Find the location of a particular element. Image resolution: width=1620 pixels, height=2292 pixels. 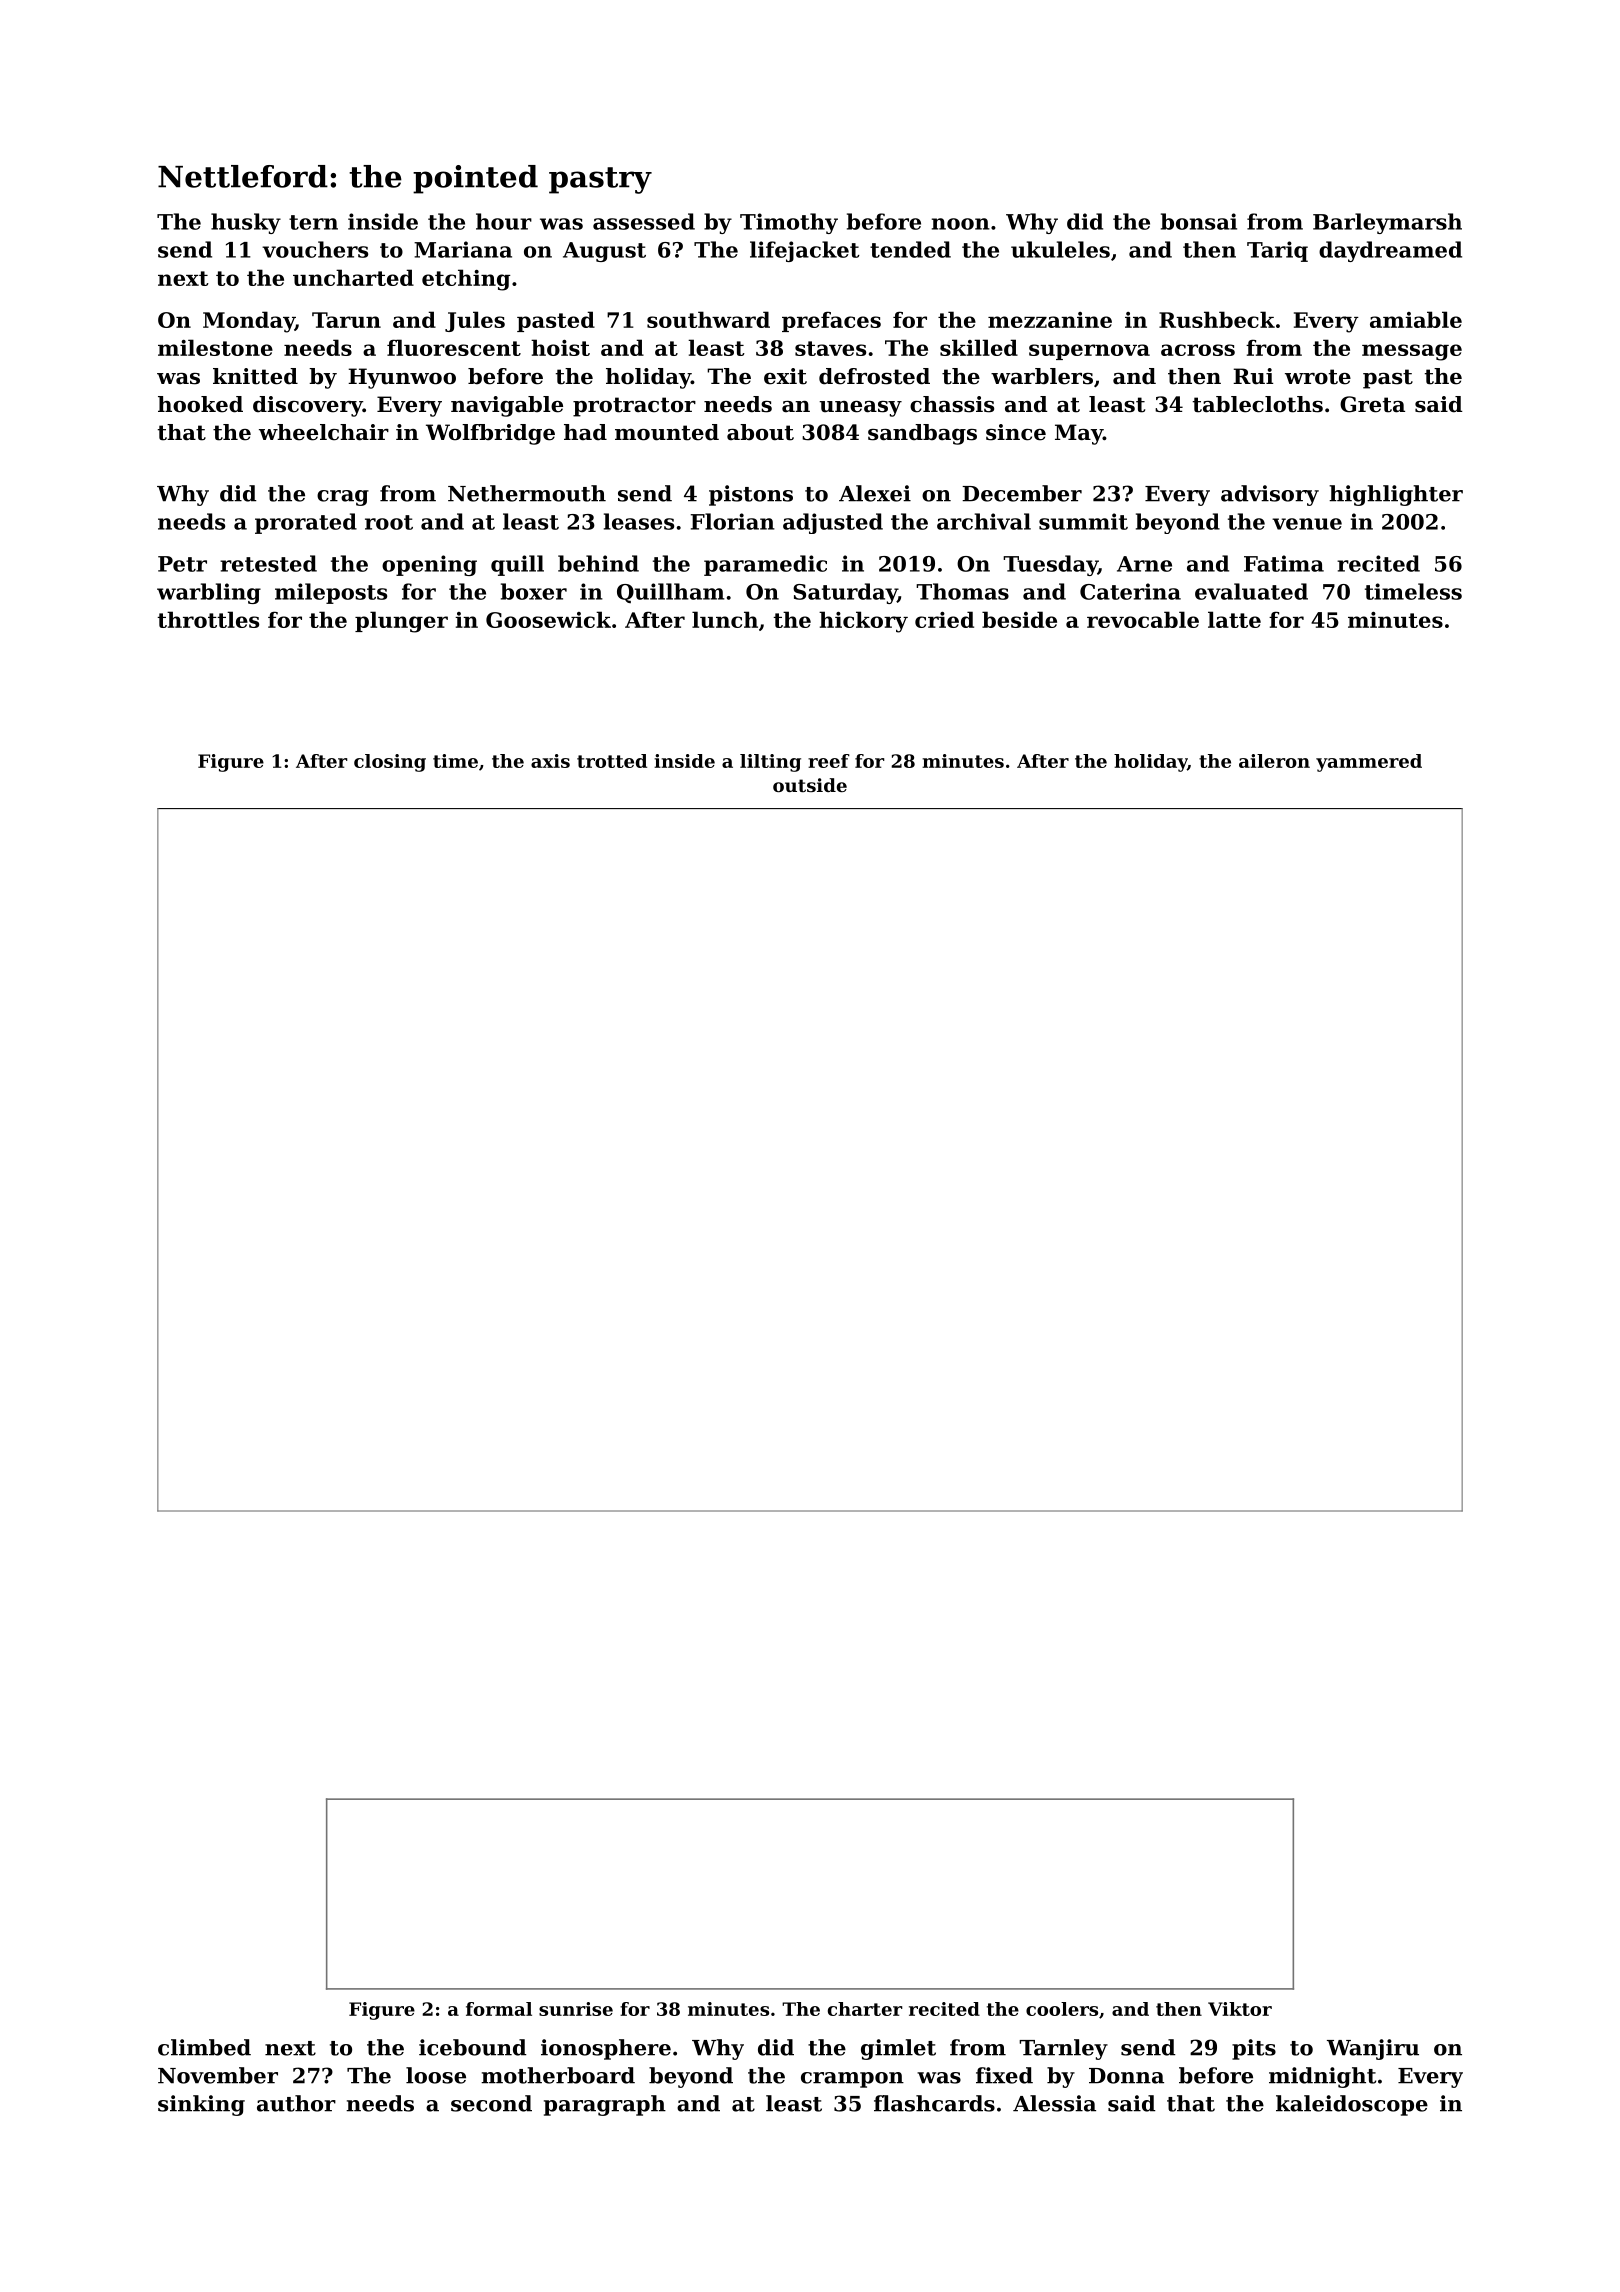

yammered is located at coordinates (1369, 763).
